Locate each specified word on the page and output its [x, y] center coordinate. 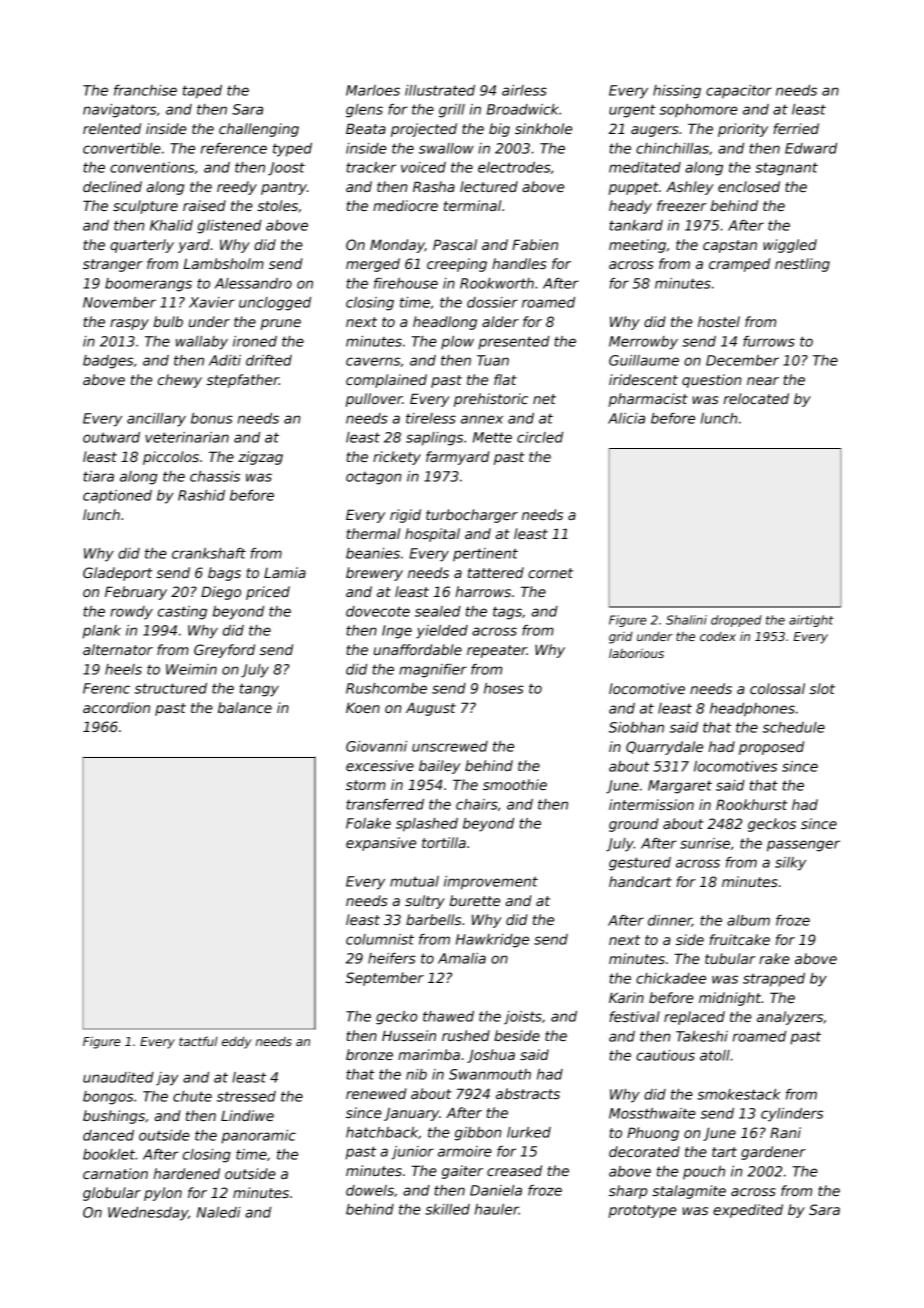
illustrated [440, 90]
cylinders [792, 1115]
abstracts [528, 1093]
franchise [145, 90]
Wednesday [148, 1214]
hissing [677, 92]
